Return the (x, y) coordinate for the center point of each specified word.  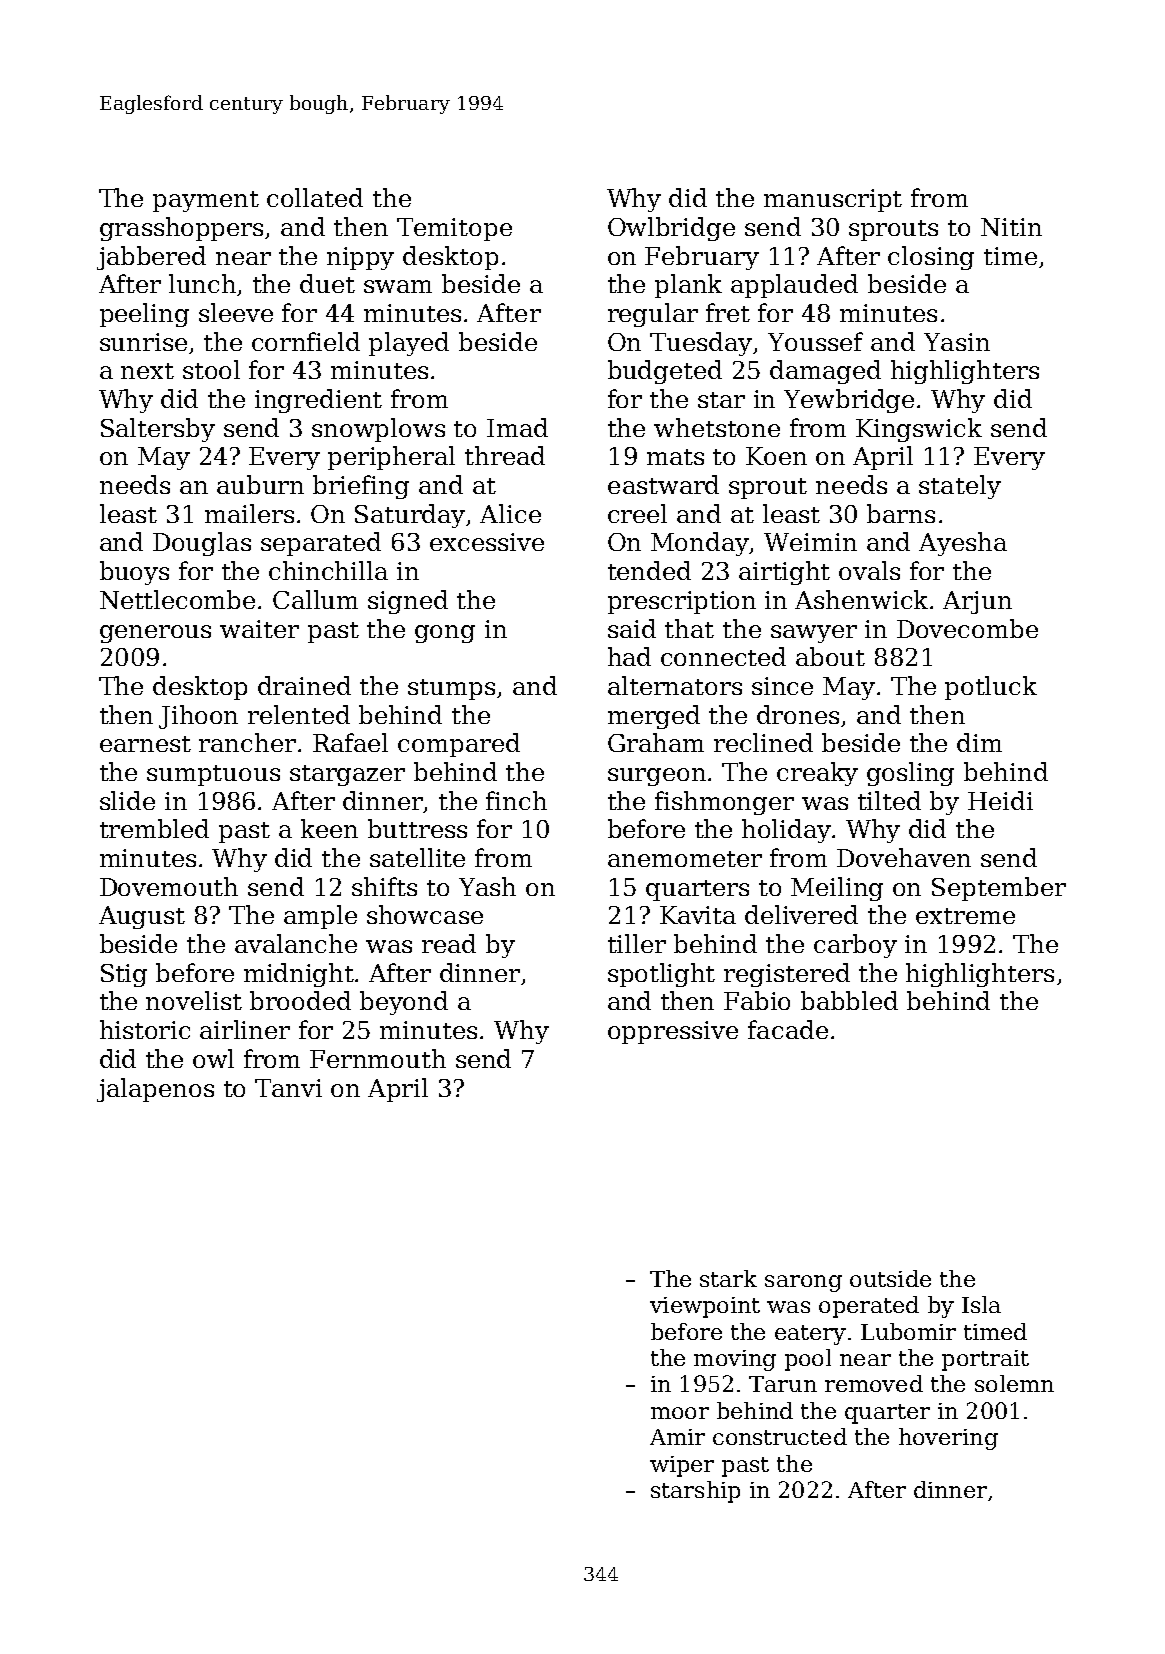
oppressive (673, 1032)
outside (890, 1278)
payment (206, 201)
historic (145, 1029)
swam (398, 286)
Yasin (957, 342)
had (629, 656)
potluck (991, 688)
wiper (682, 1466)
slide (127, 800)
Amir (677, 1437)
